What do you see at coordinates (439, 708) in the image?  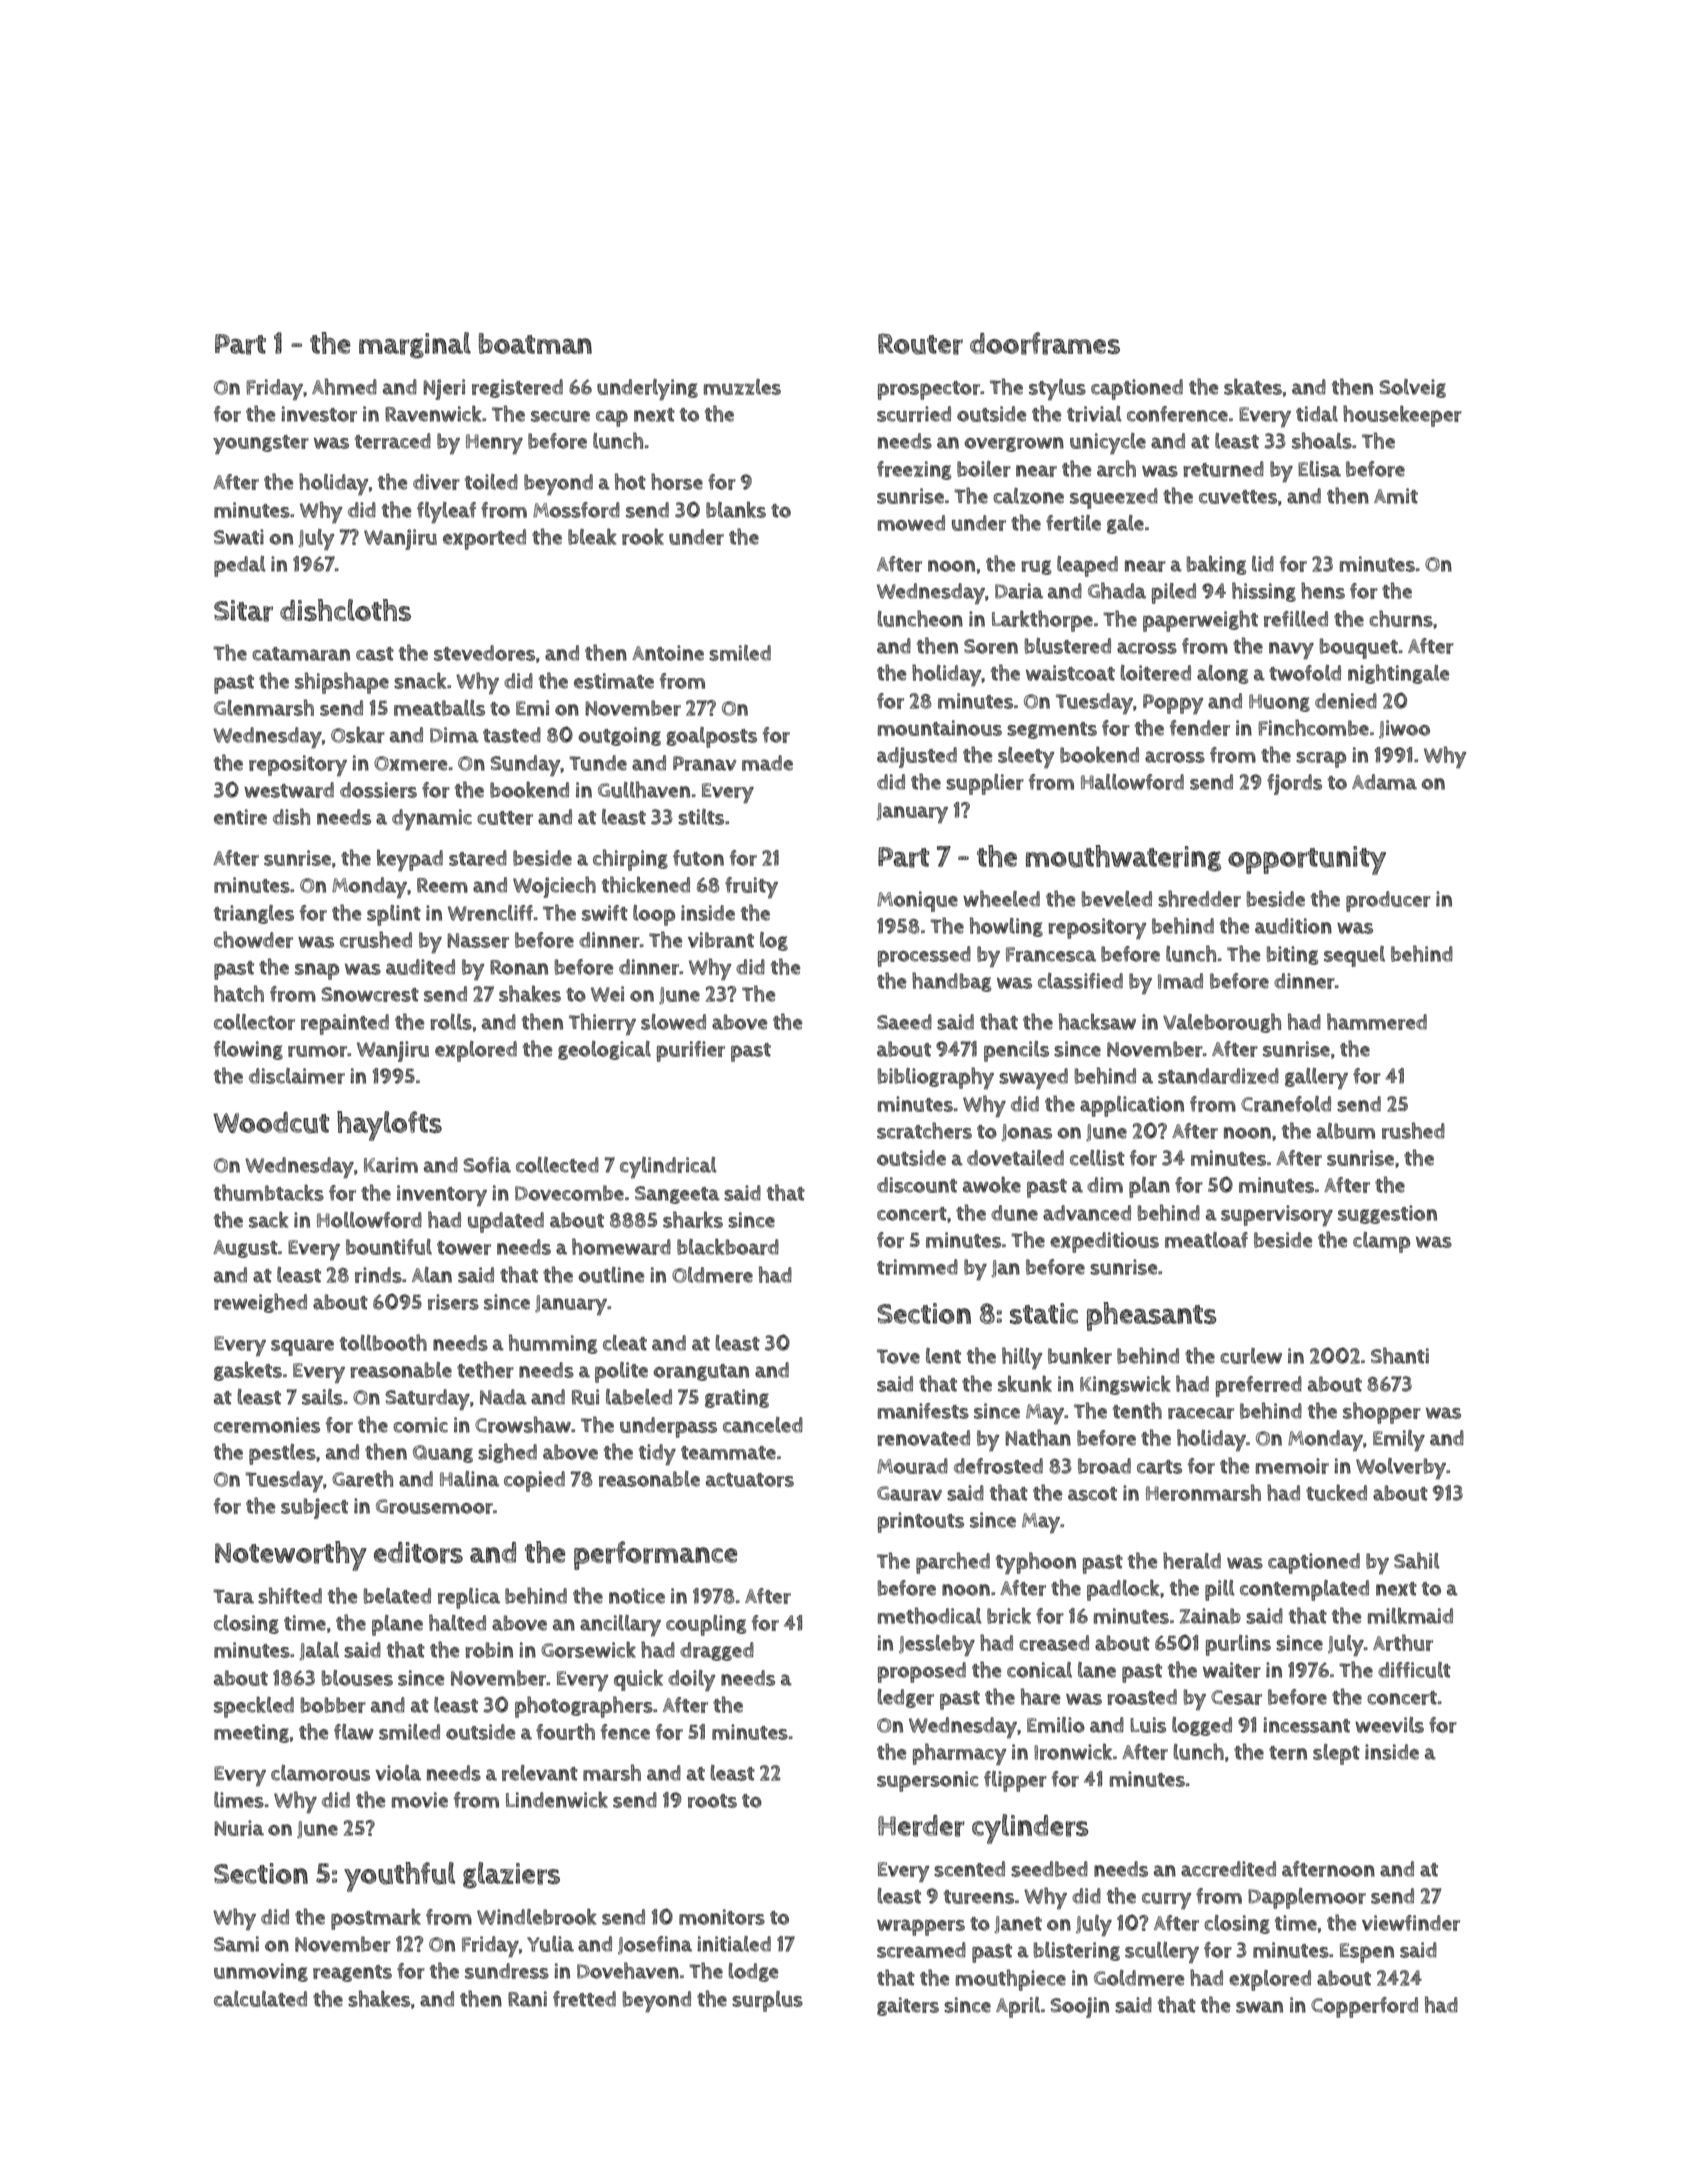 I see `meatballs` at bounding box center [439, 708].
